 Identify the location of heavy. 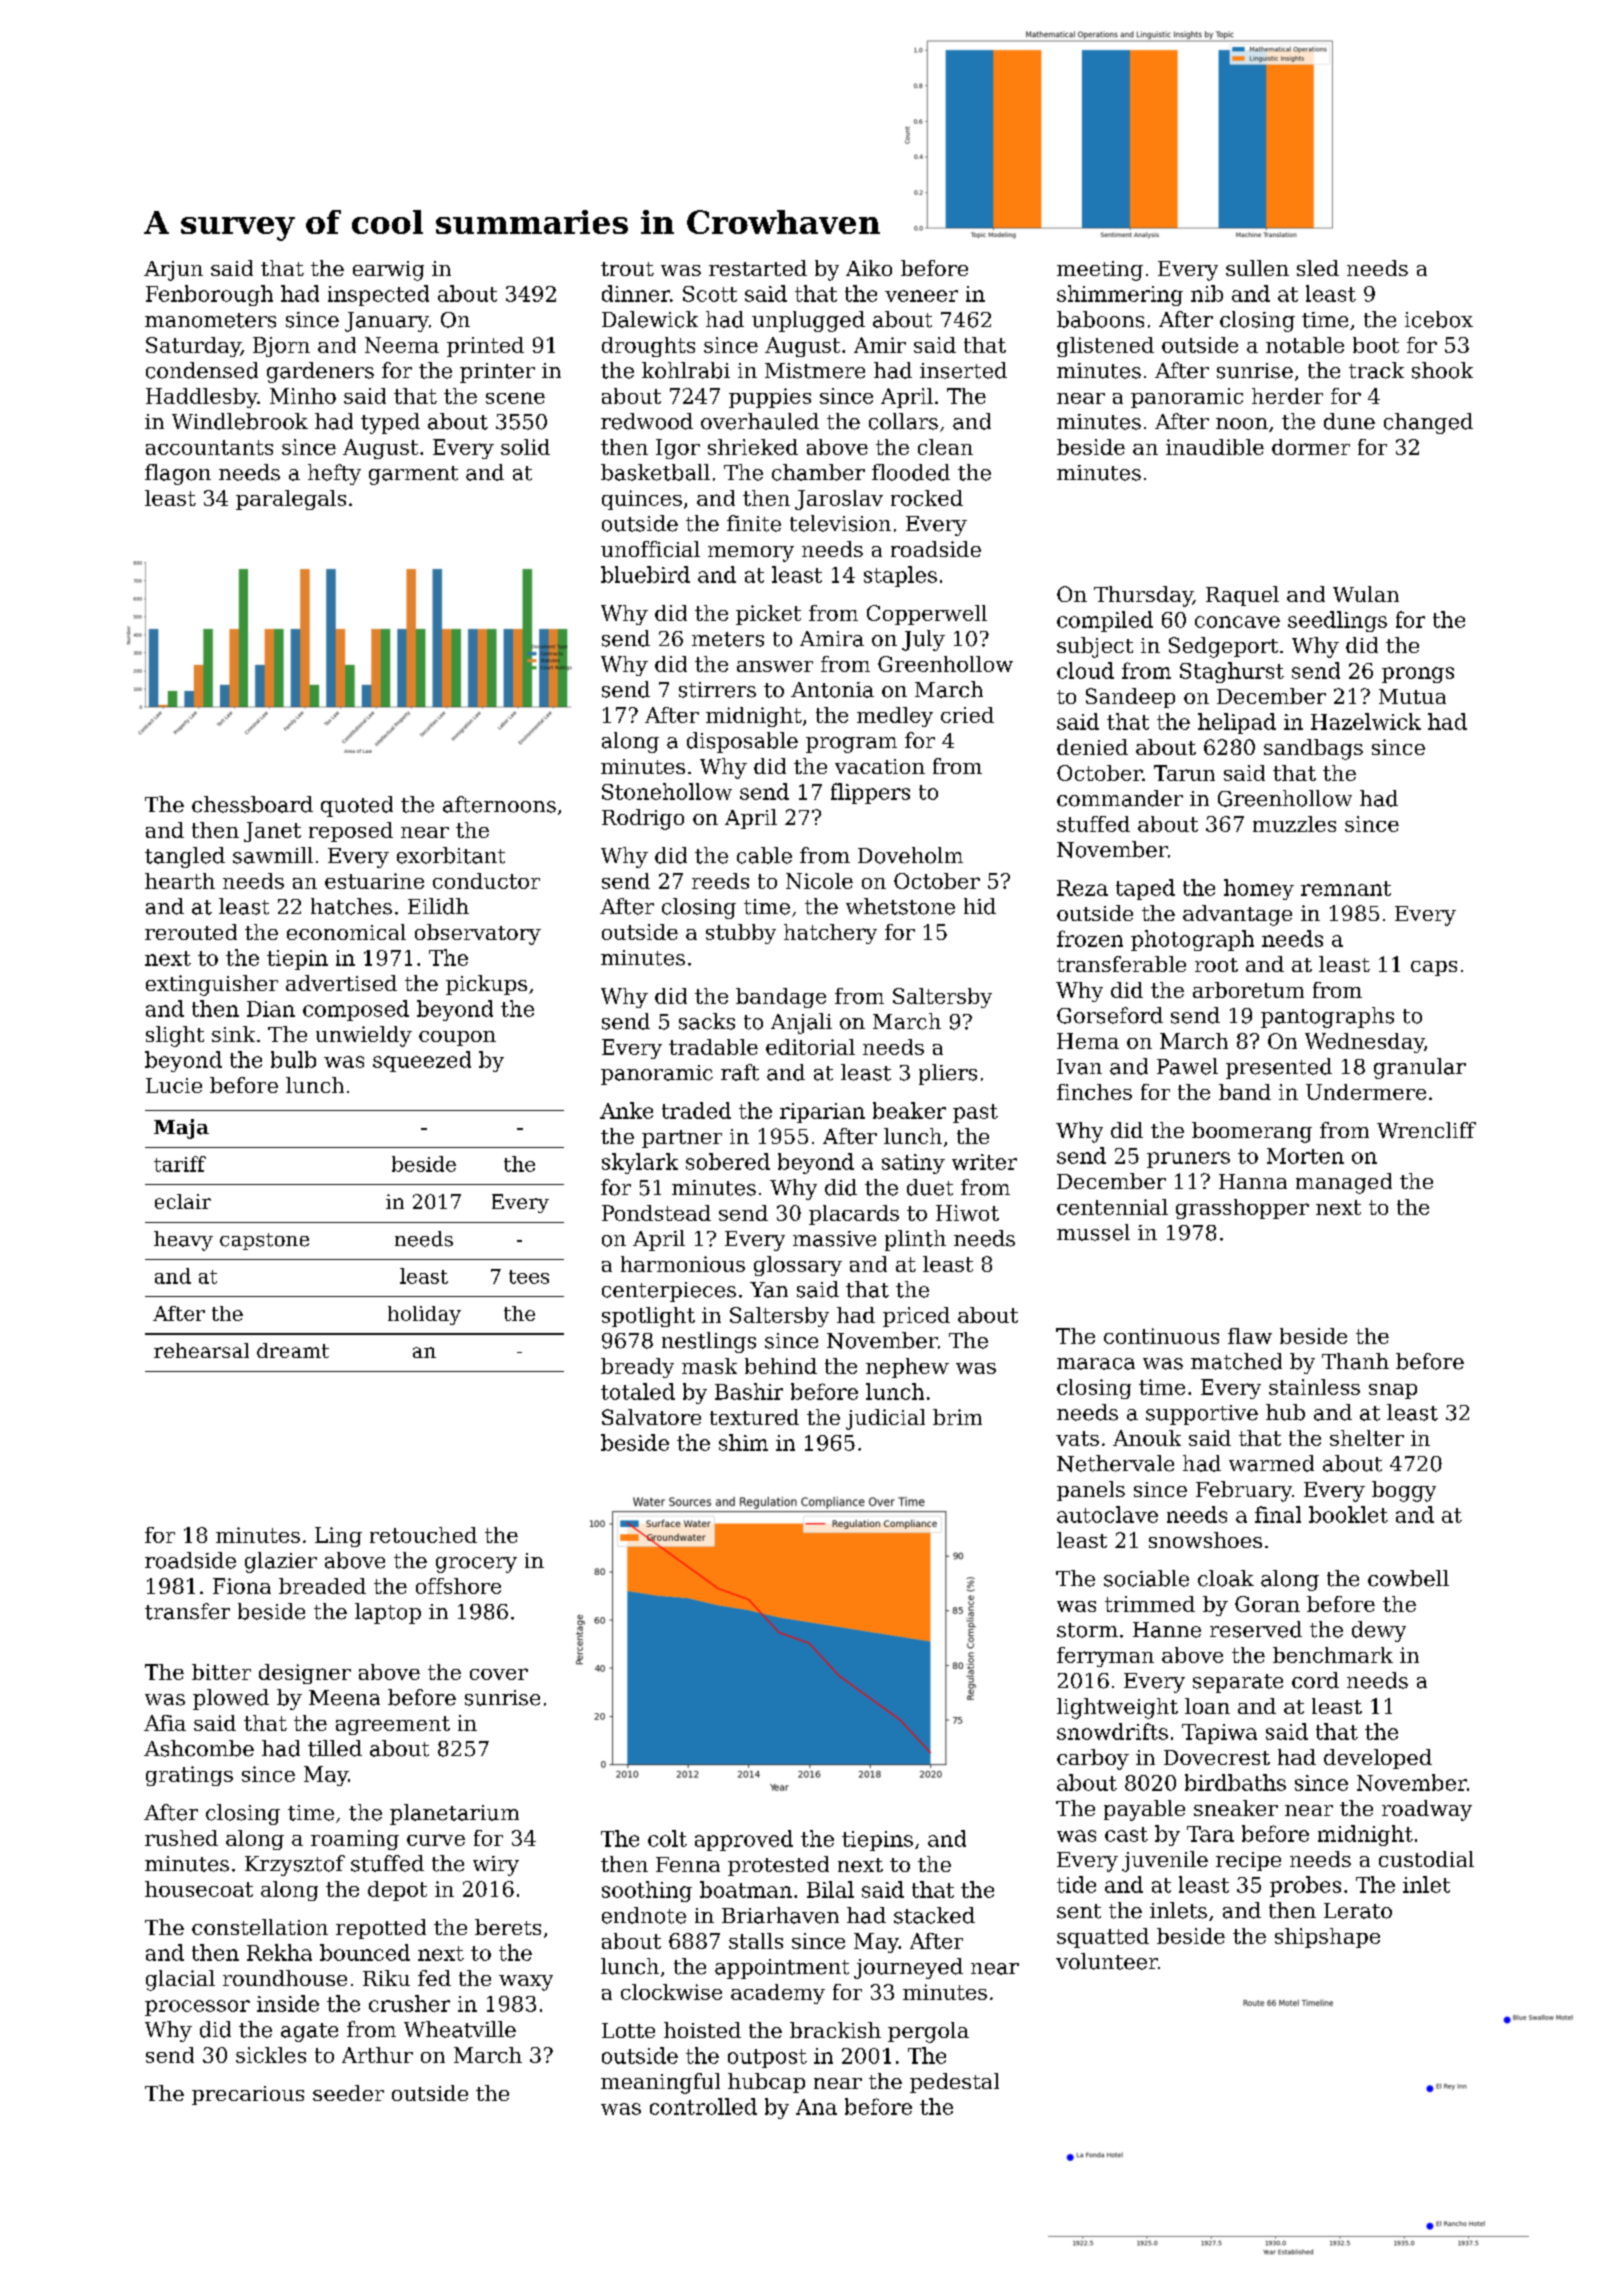
(183, 1241).
